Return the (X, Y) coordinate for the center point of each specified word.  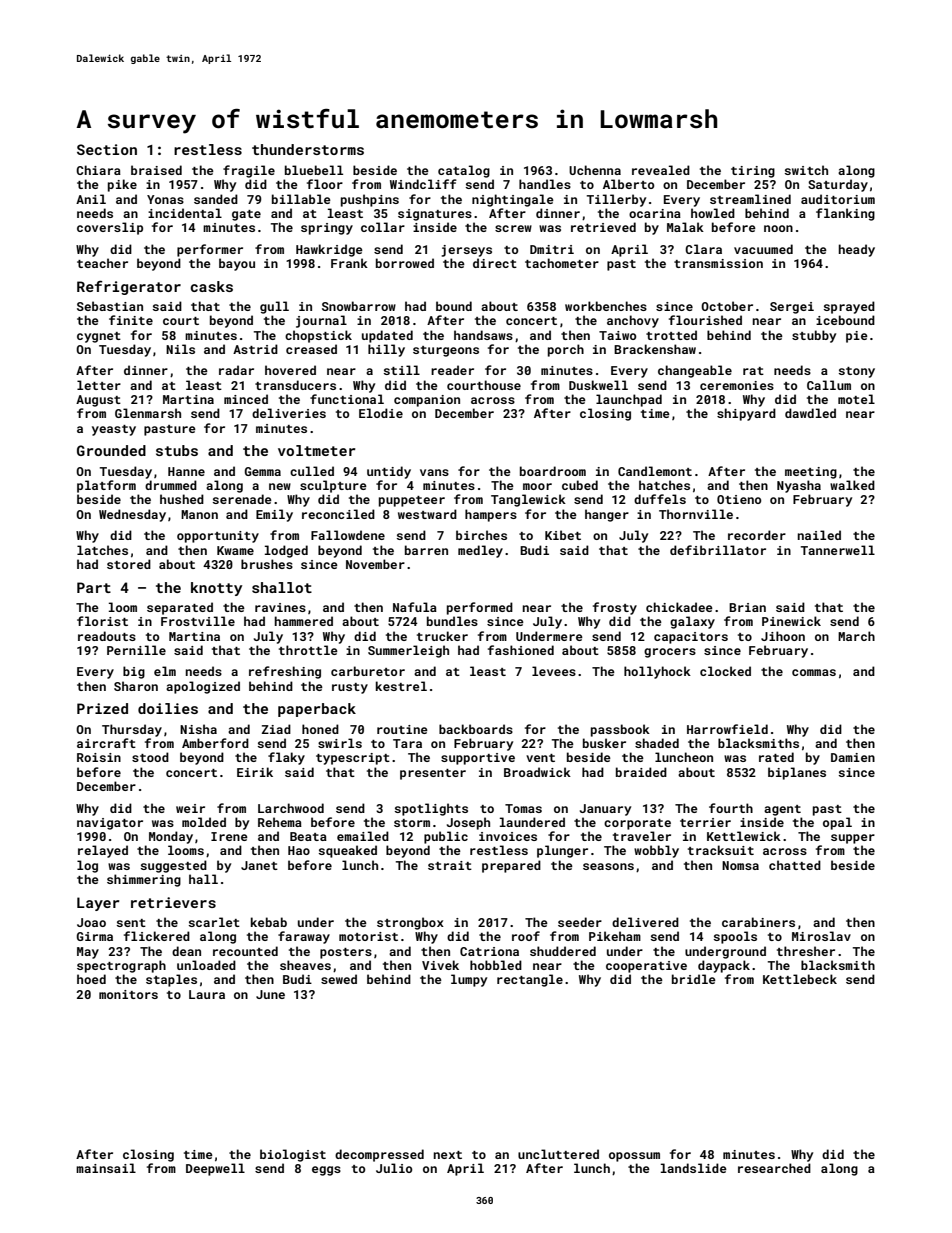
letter (99, 385)
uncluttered (558, 1154)
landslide (694, 1168)
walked (852, 485)
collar (383, 227)
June (270, 994)
